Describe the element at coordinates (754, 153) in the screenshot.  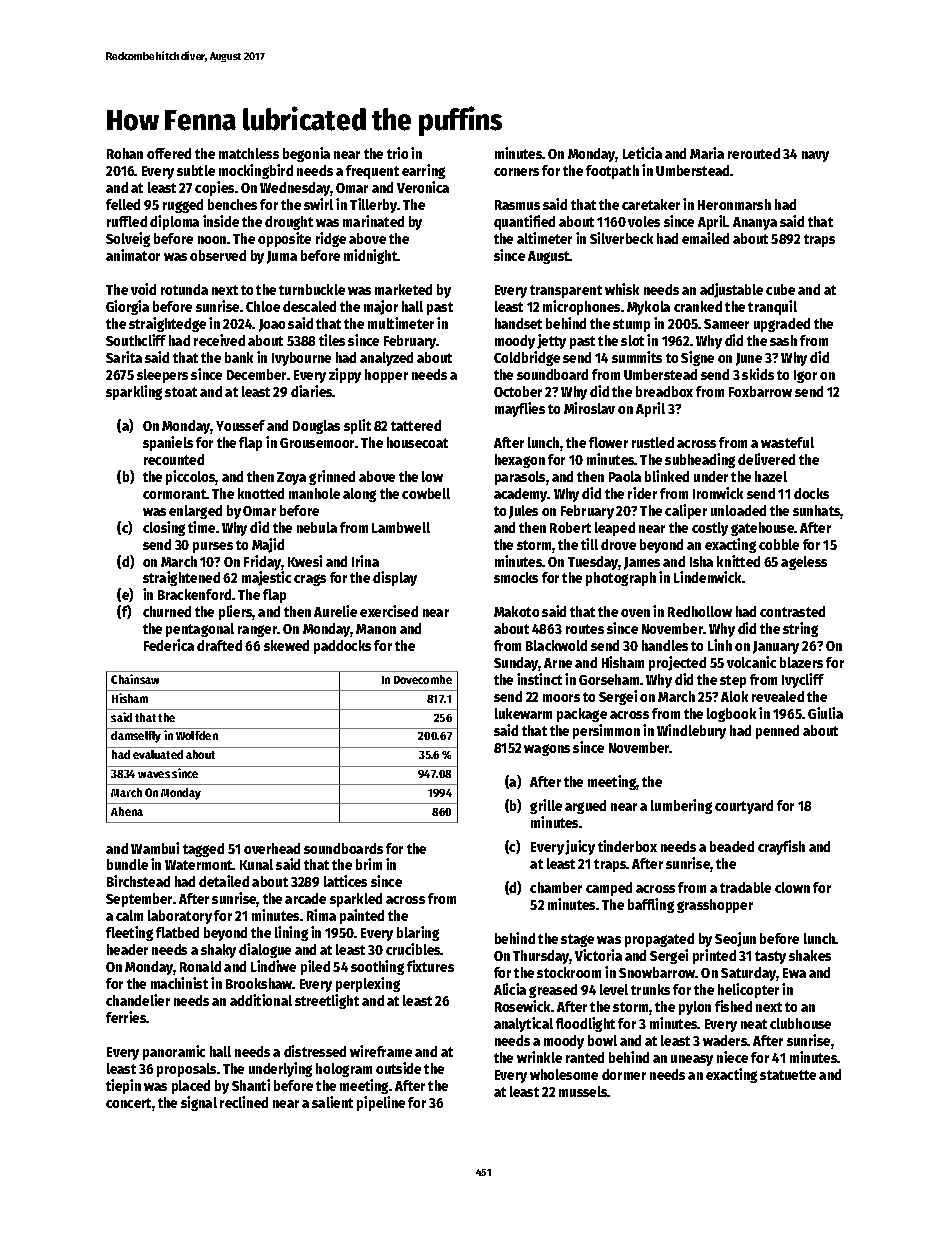
I see `rerouted` at that location.
